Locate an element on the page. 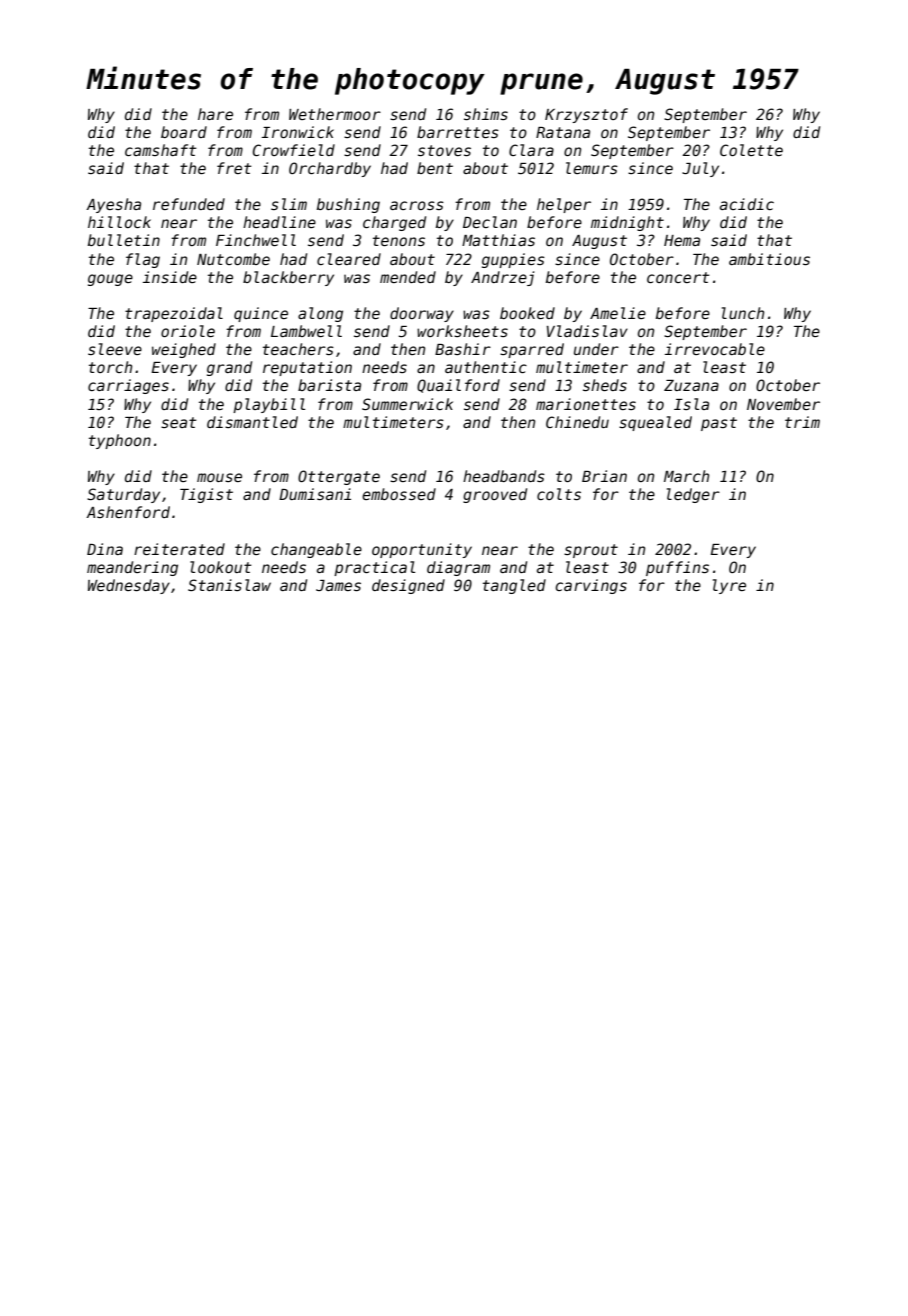  Wednesday is located at coordinates (129, 586).
